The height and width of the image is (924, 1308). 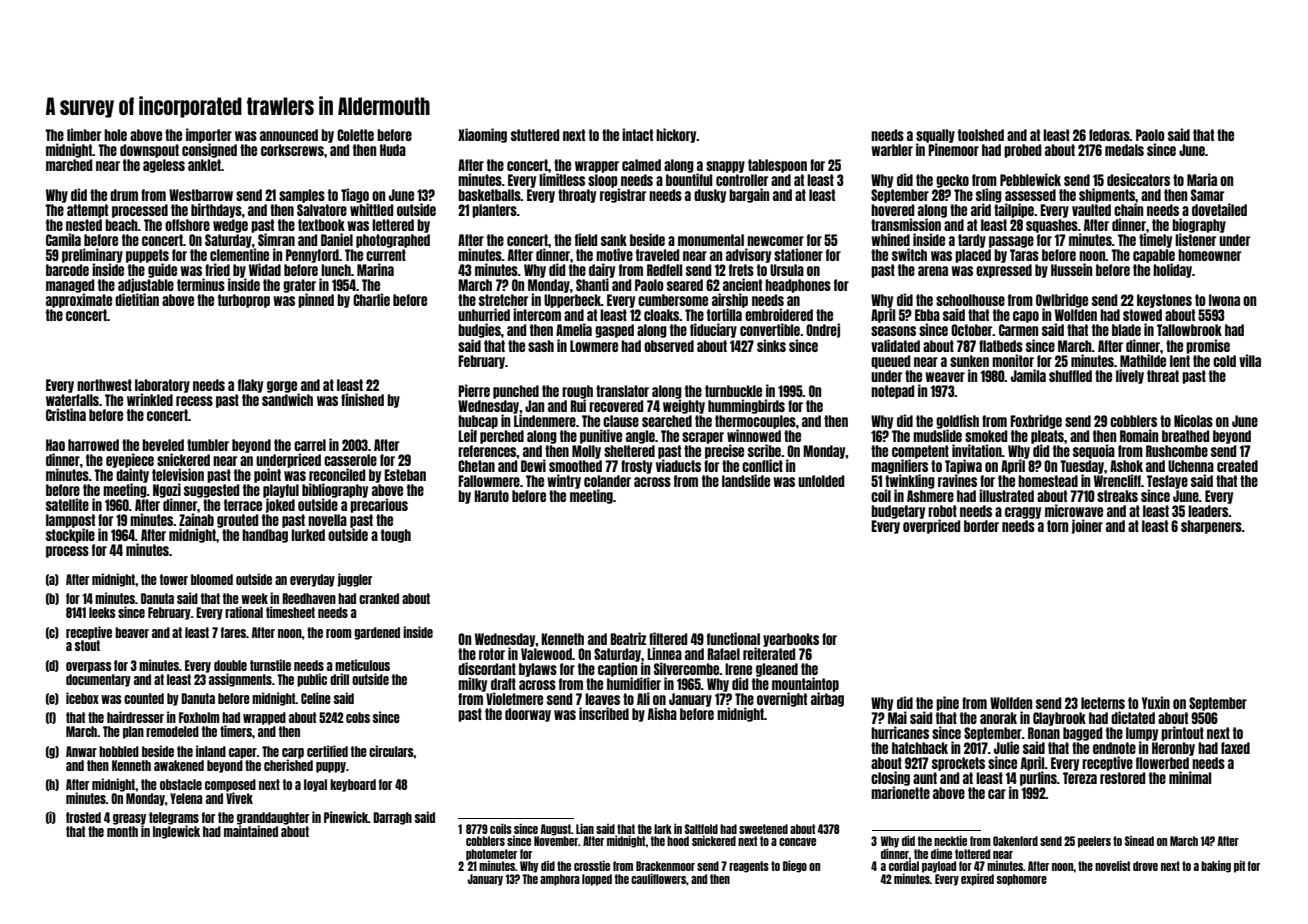 What do you see at coordinates (1103, 703) in the image?
I see `lecterns` at bounding box center [1103, 703].
